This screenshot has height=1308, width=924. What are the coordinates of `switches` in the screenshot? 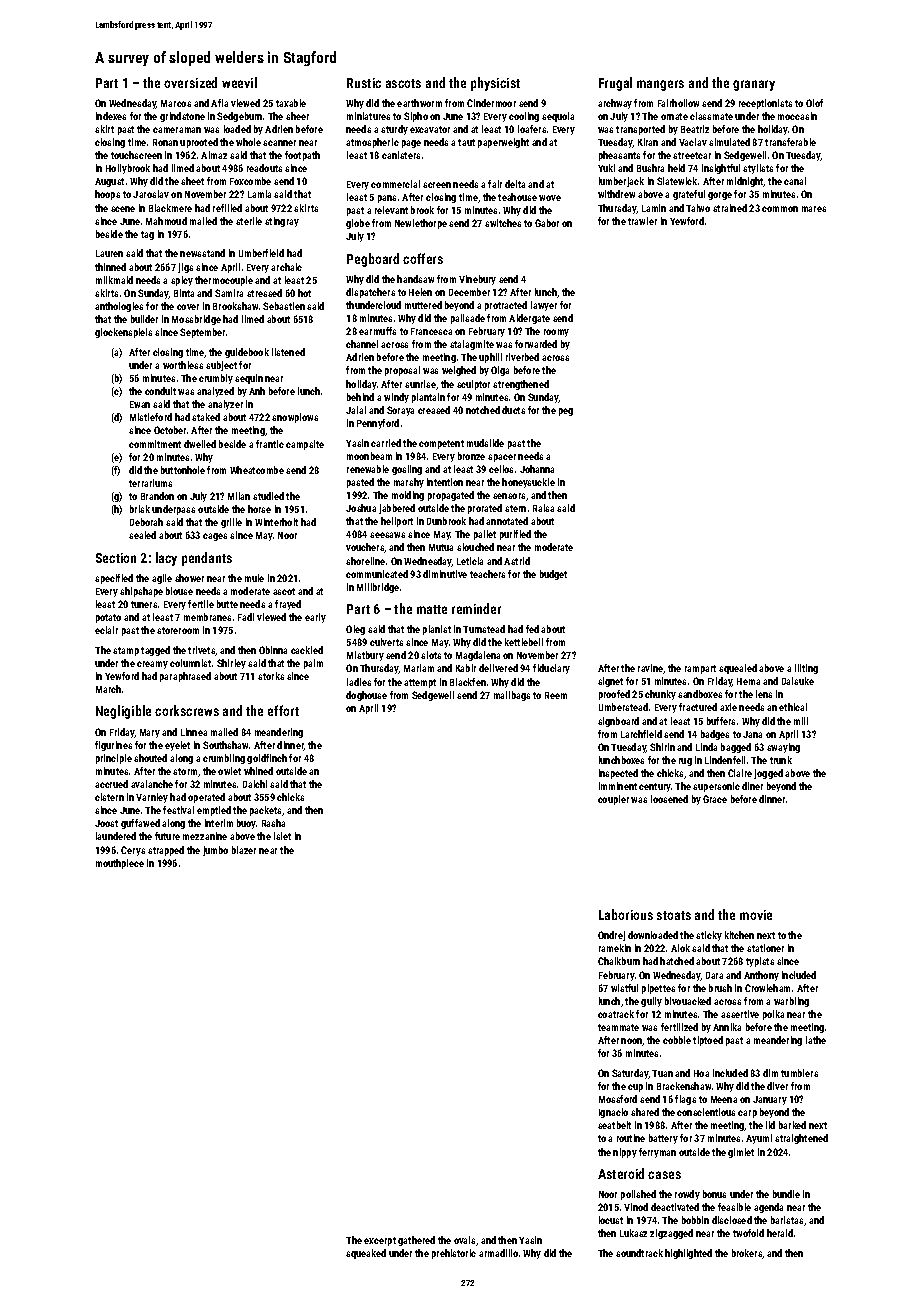 It's located at (503, 223).
